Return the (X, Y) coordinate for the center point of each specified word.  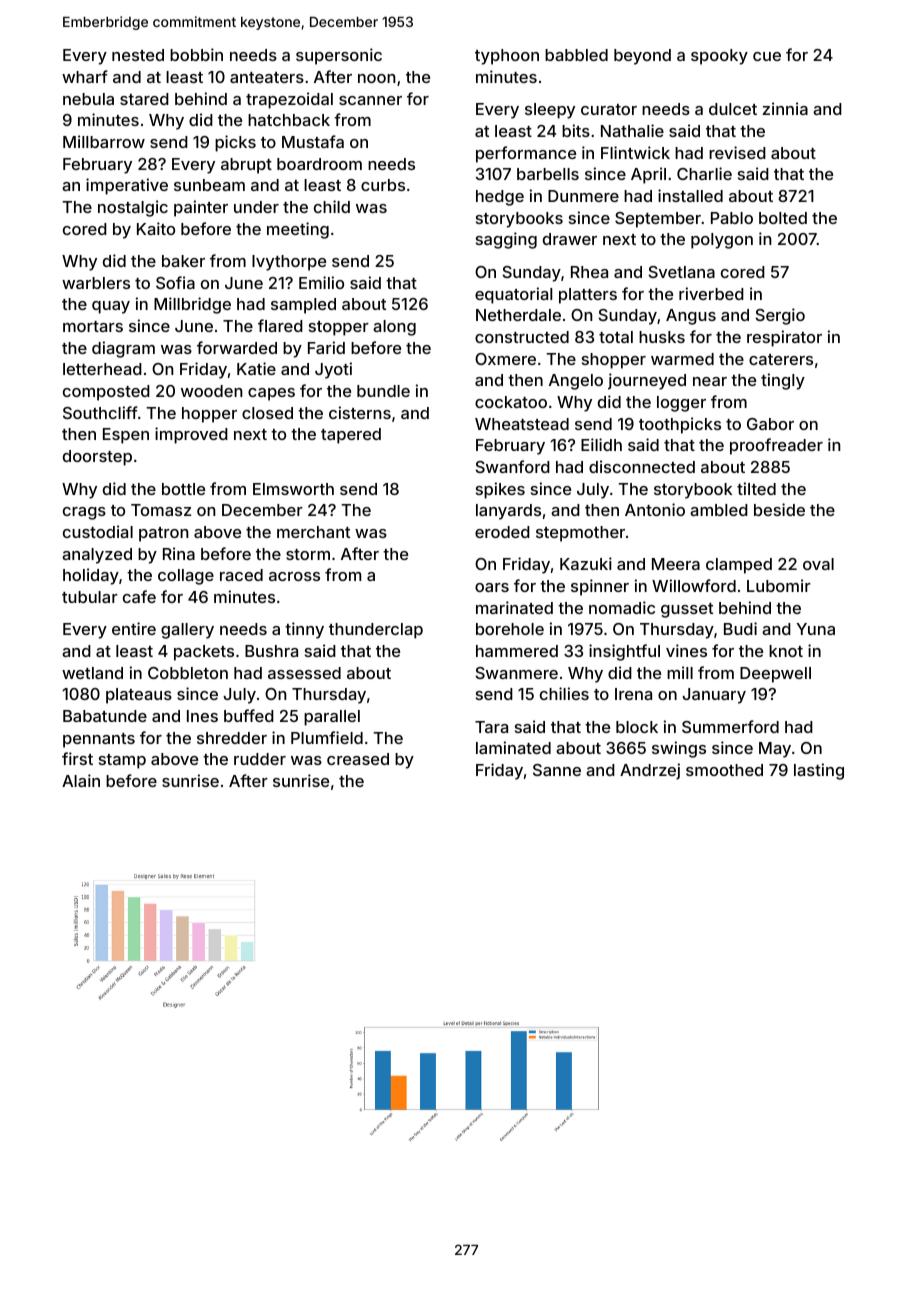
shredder (232, 738)
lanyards (508, 512)
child (332, 206)
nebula (88, 99)
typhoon (507, 57)
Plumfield (327, 737)
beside (779, 509)
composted (106, 393)
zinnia (785, 108)
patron (164, 534)
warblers (96, 283)
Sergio (780, 316)
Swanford (512, 466)
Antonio (655, 509)
